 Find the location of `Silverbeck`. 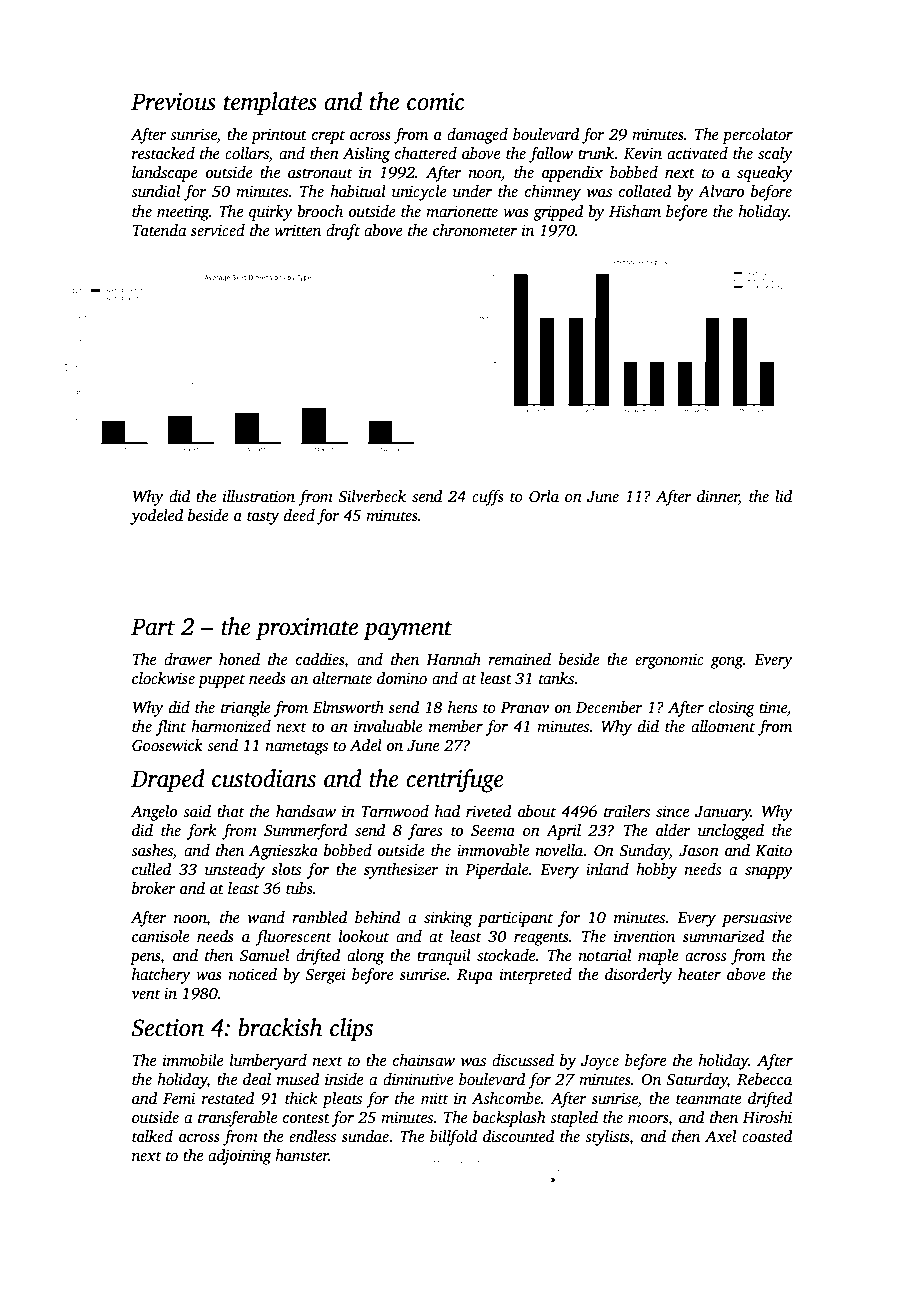

Silverbeck is located at coordinates (372, 496).
